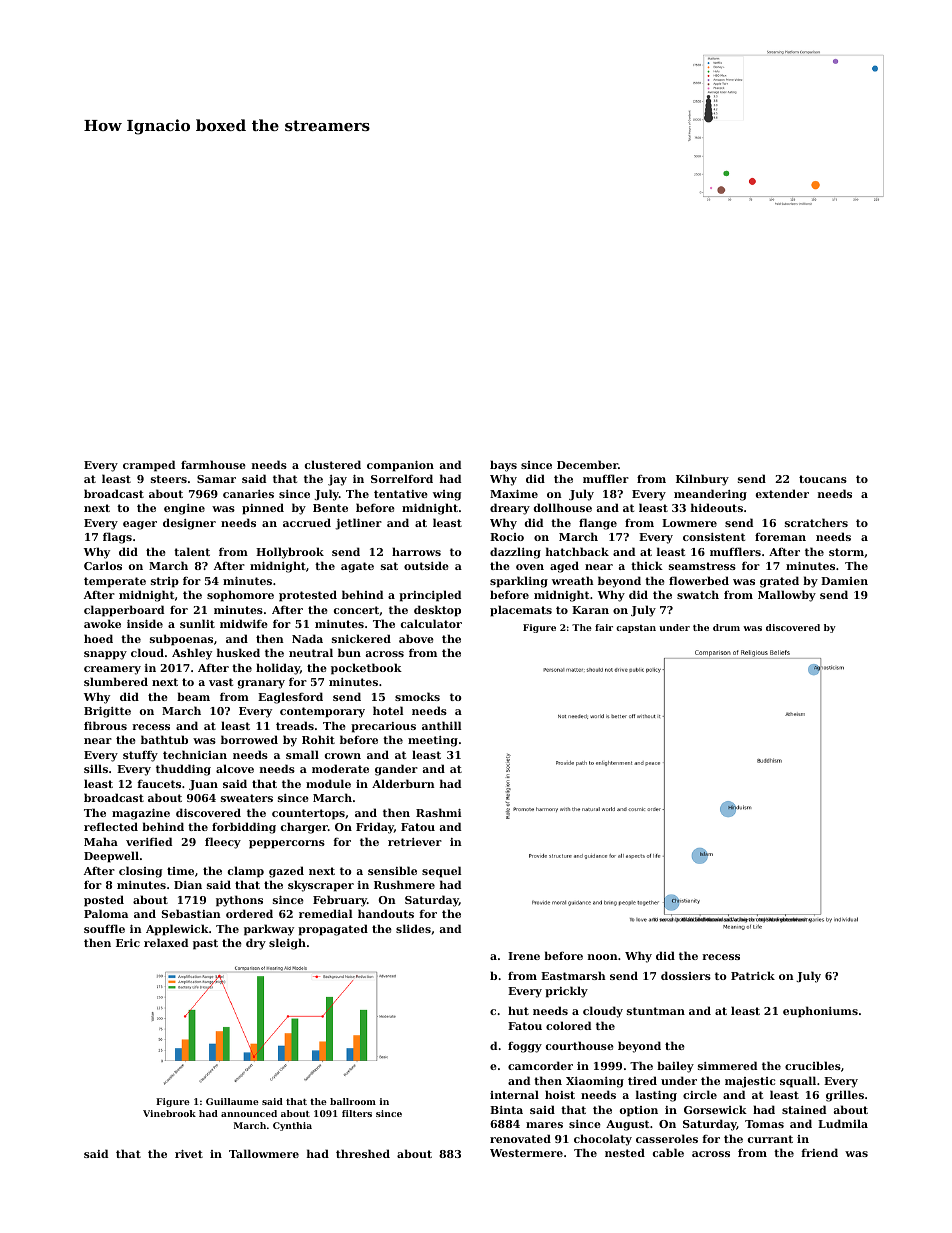 The height and width of the screenshot is (1233, 952). Describe the element at coordinates (515, 553) in the screenshot. I see `dazzling` at that location.
